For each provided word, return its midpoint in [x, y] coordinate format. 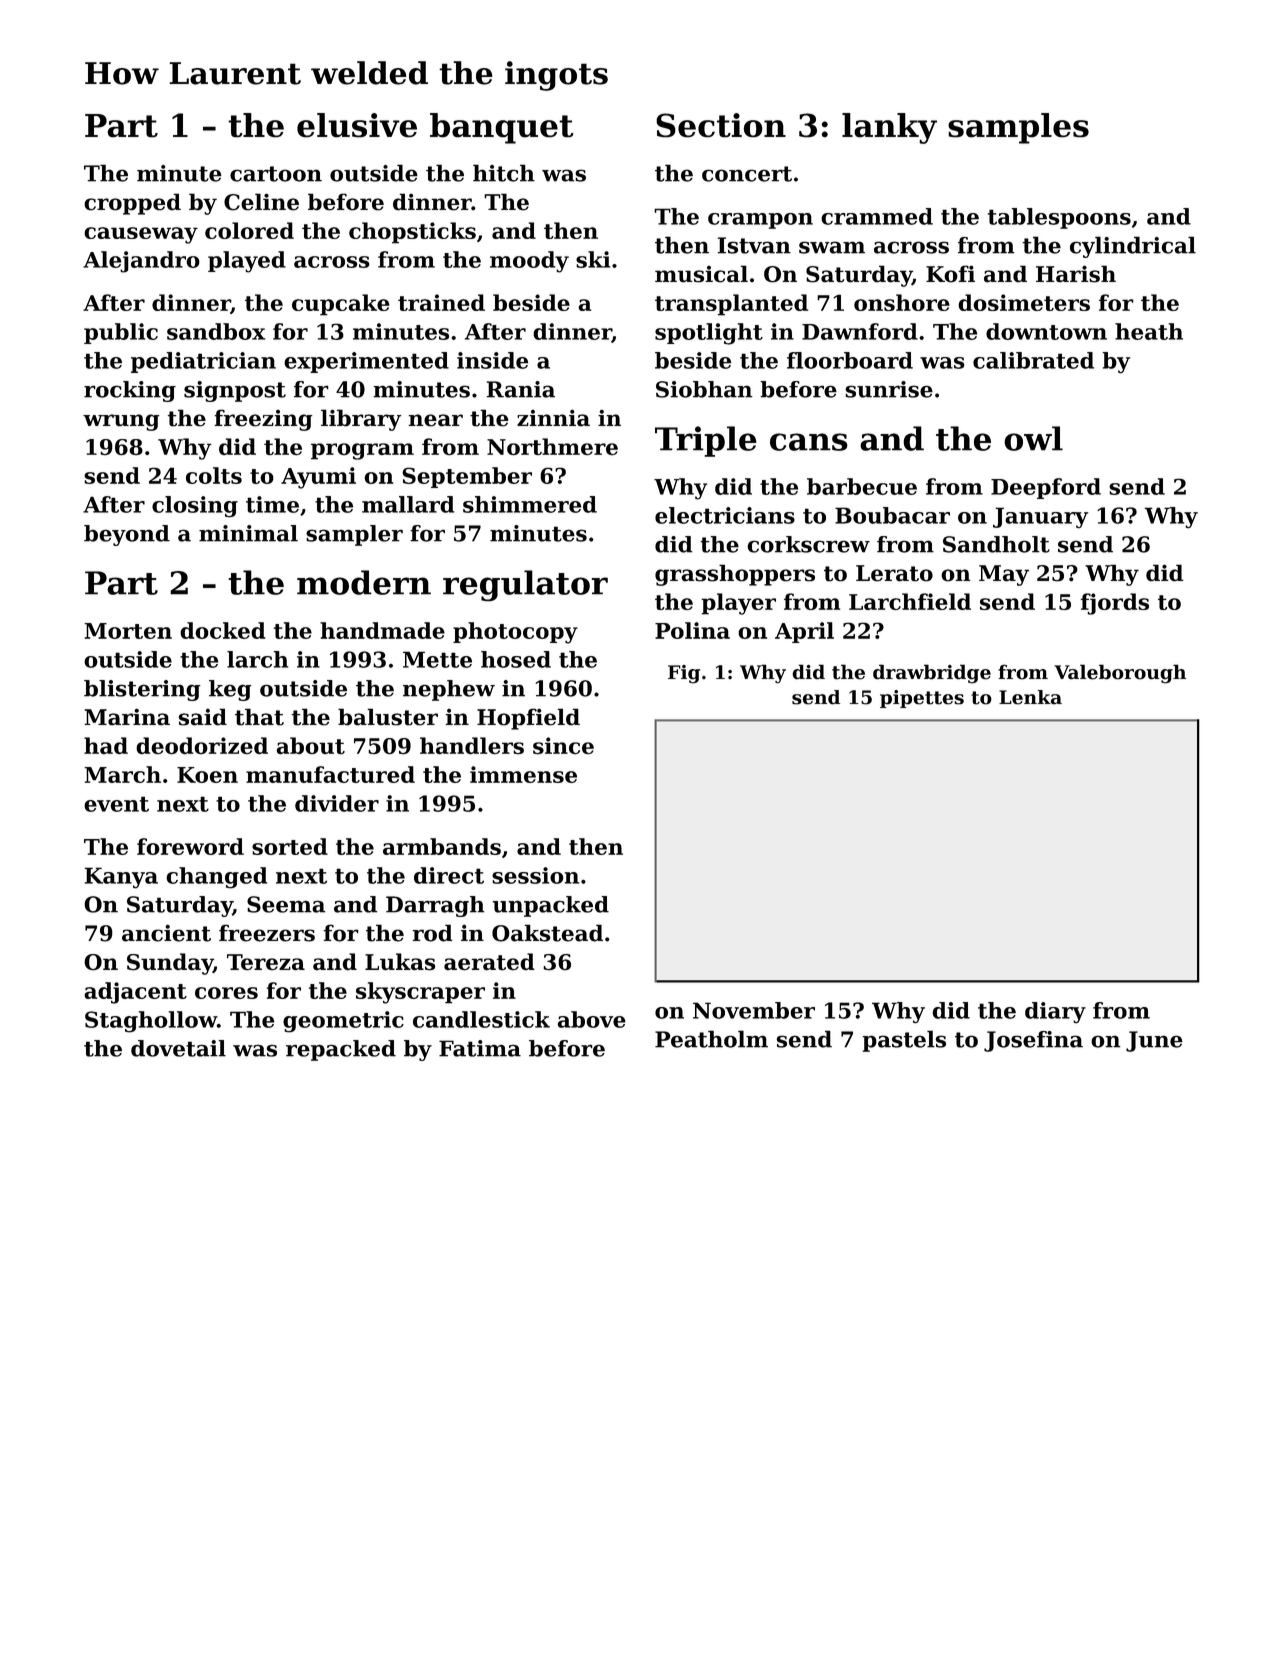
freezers [267, 933]
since [563, 746]
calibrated [1033, 360]
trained [441, 302]
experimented [366, 362]
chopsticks [412, 233]
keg [230, 690]
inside [492, 360]
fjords [1115, 604]
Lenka [1030, 697]
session [535, 875]
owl [1033, 438]
